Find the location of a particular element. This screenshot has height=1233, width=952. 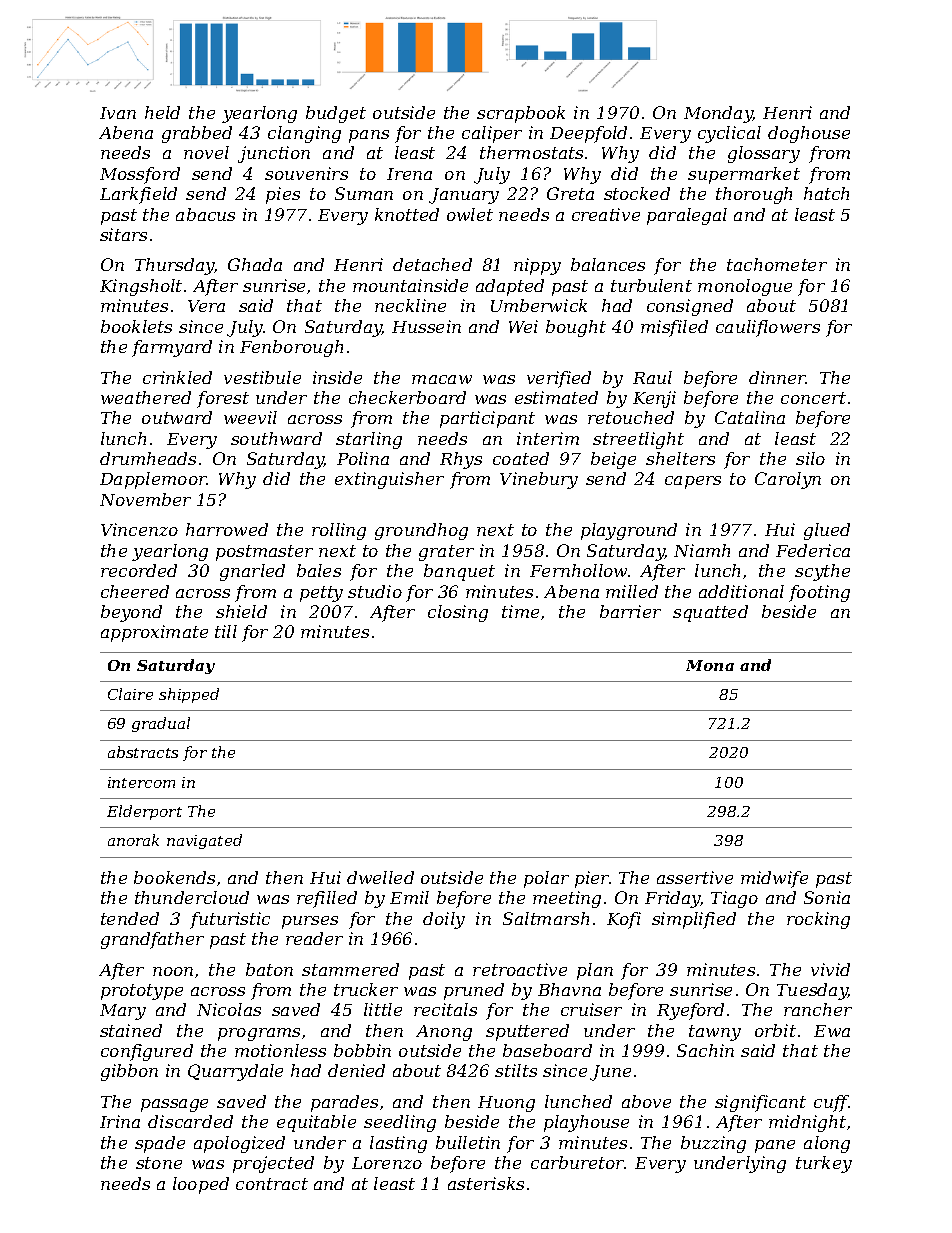

buzzing is located at coordinates (713, 1144).
